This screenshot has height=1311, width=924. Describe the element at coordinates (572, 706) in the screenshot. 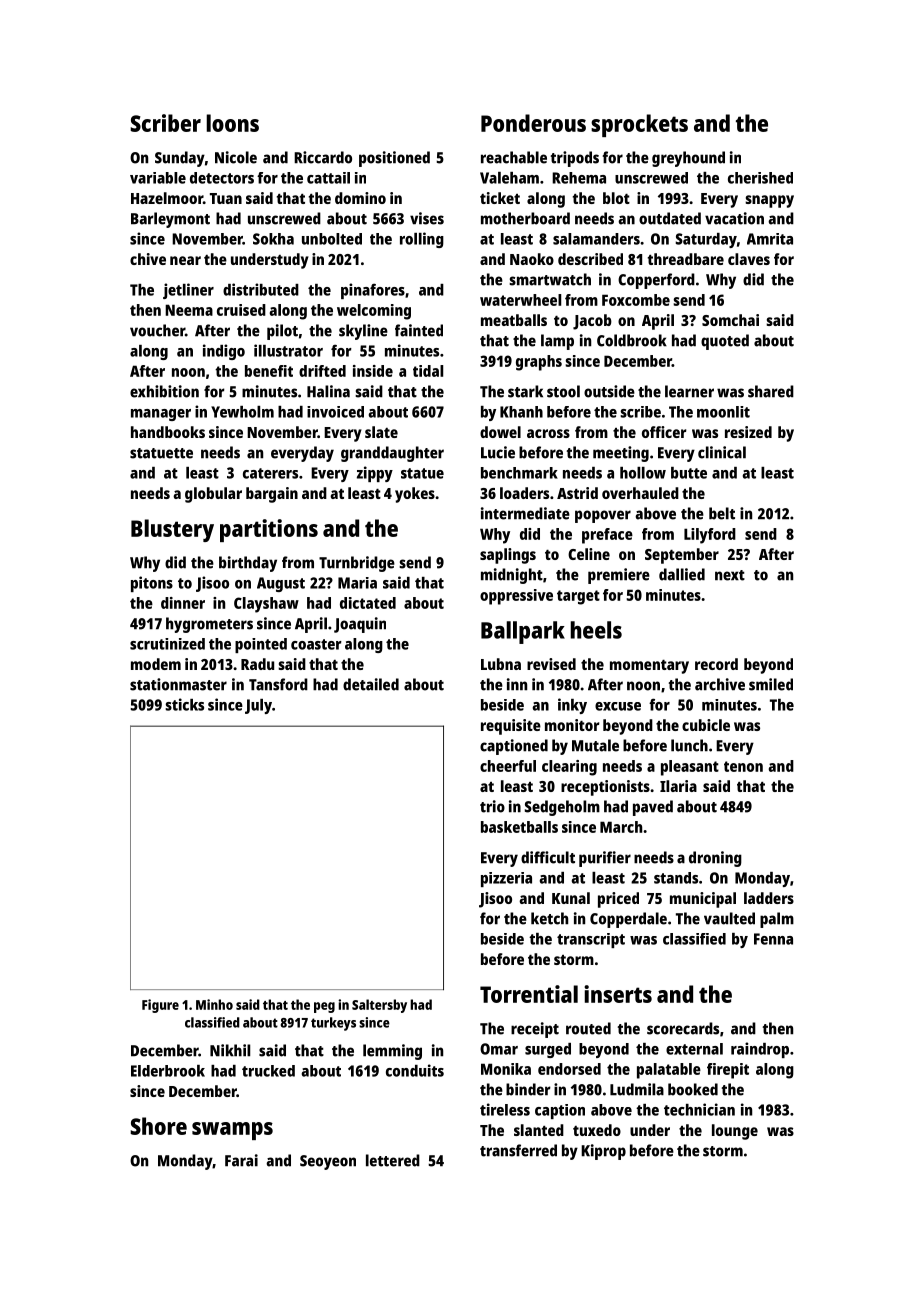

I see `inky` at that location.
